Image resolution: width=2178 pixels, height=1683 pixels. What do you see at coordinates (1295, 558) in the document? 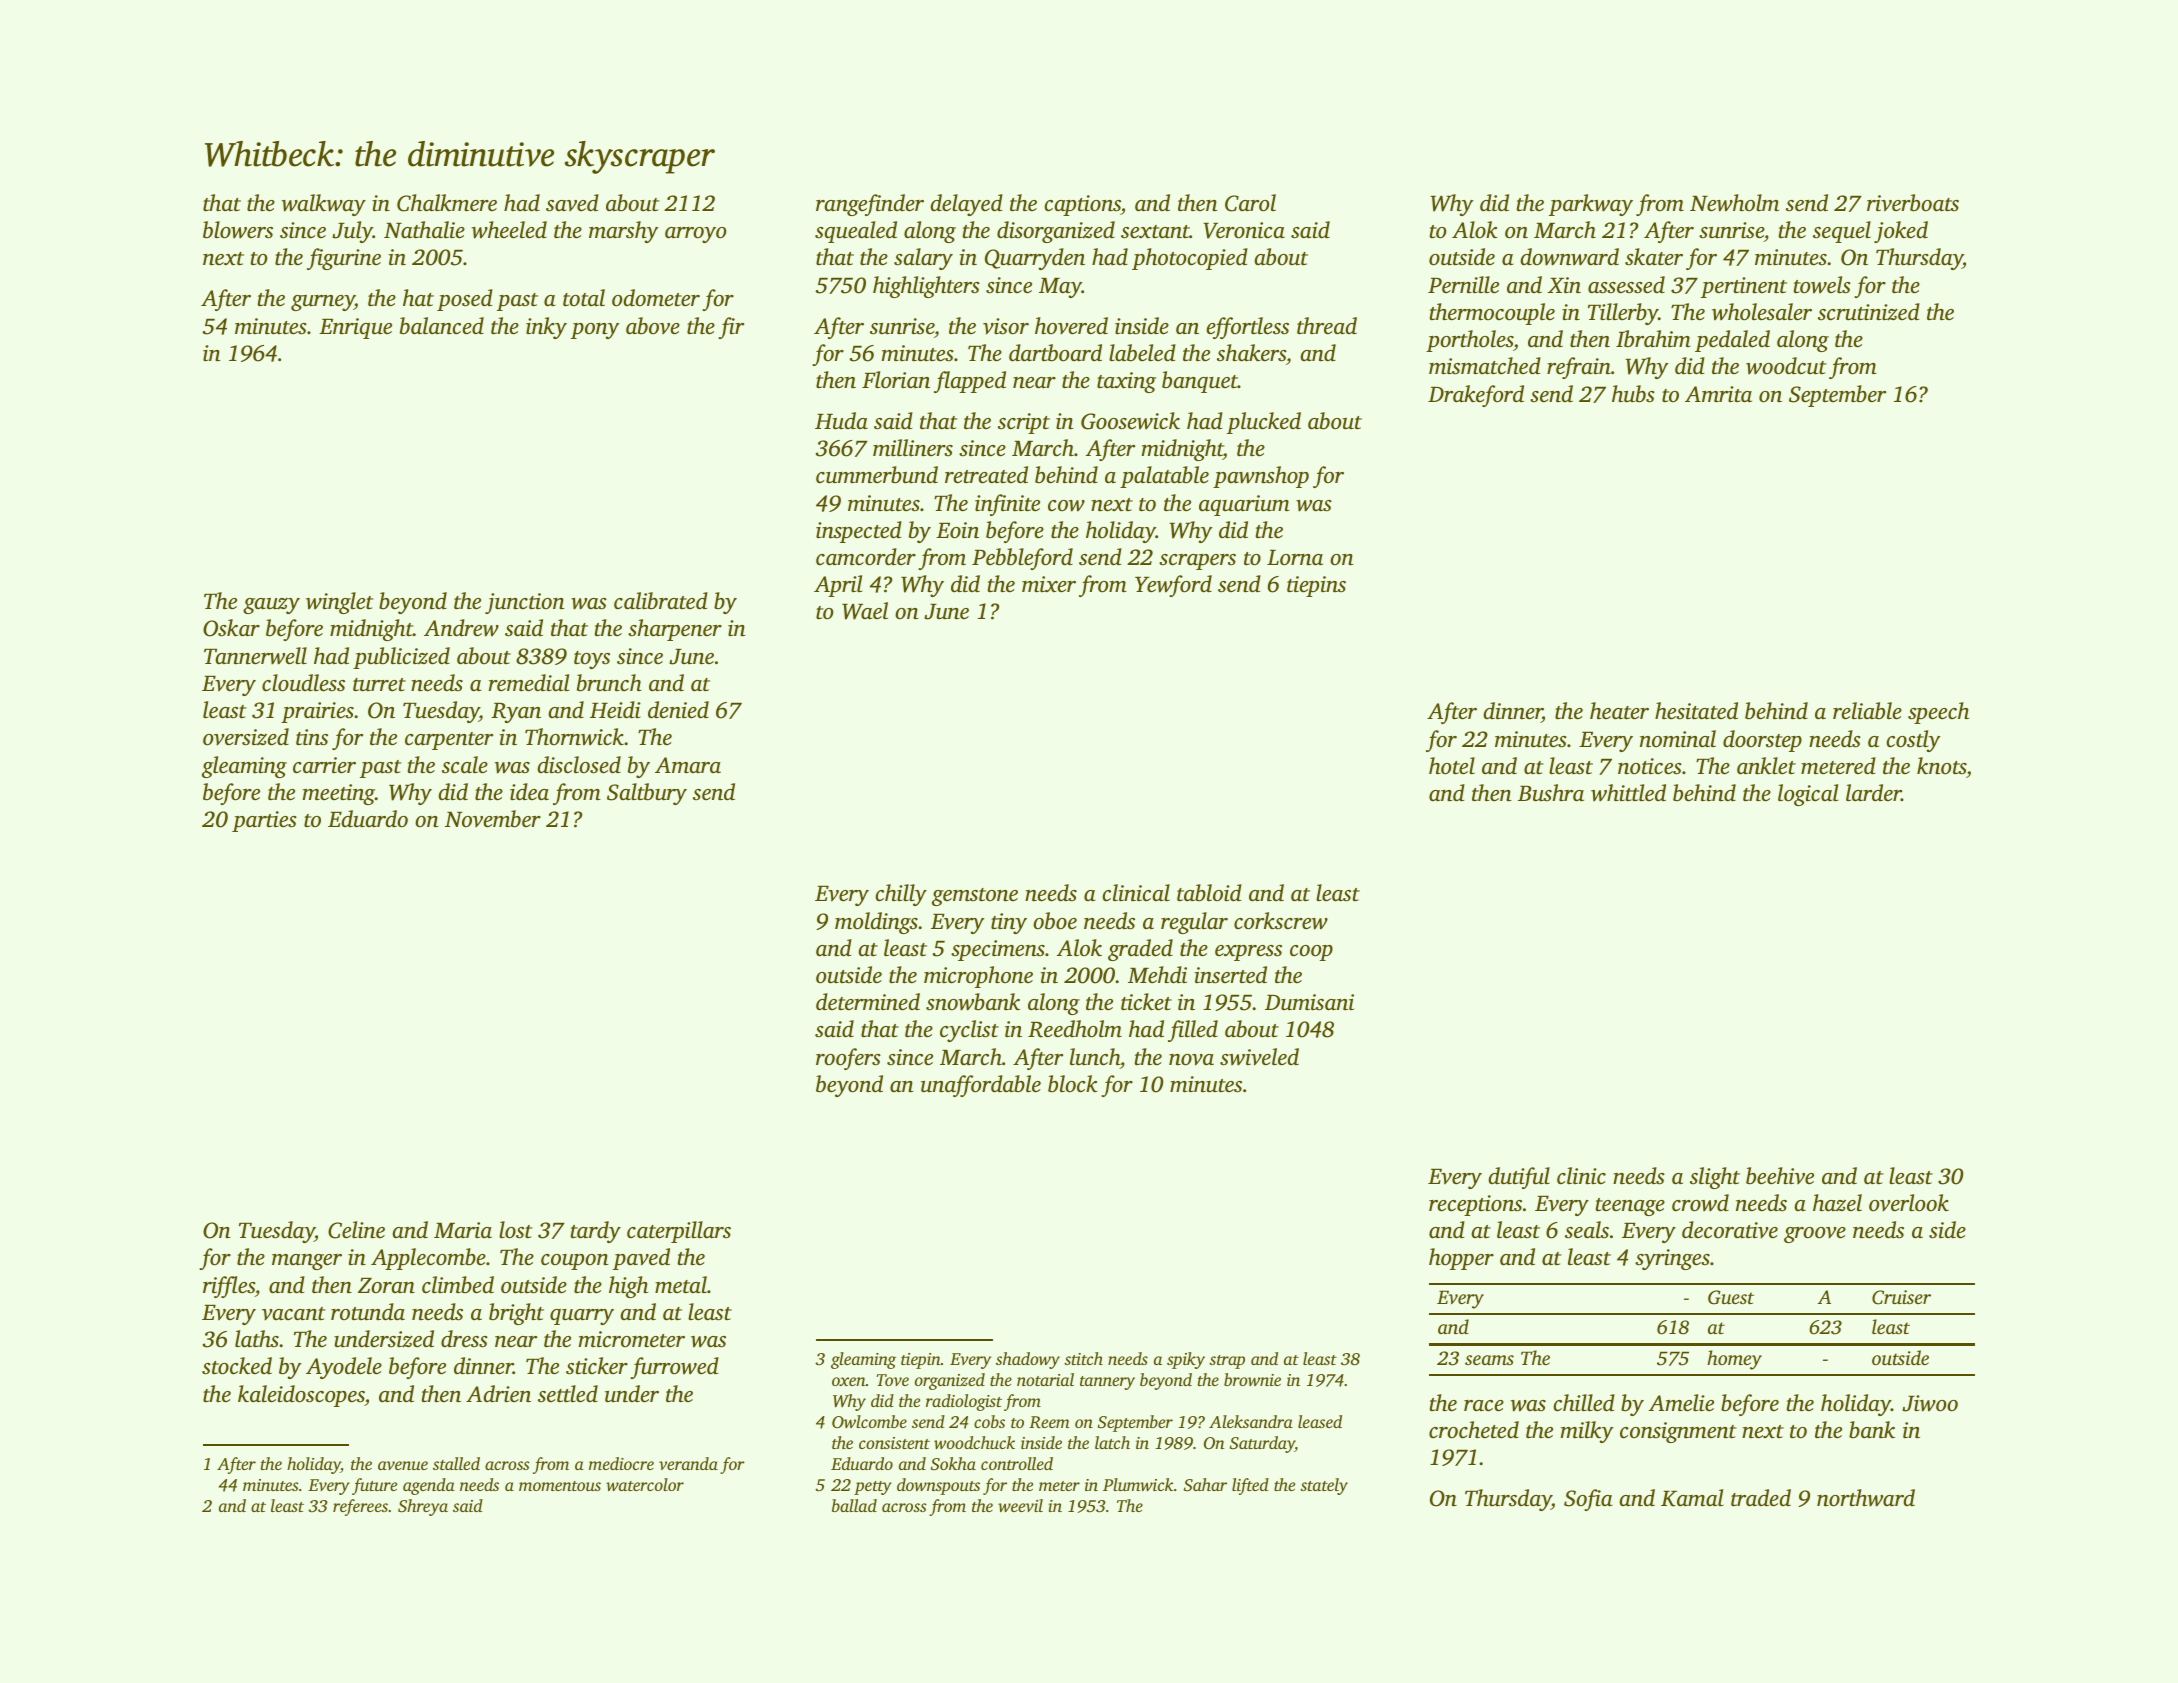
I see `Lorna` at bounding box center [1295, 558].
